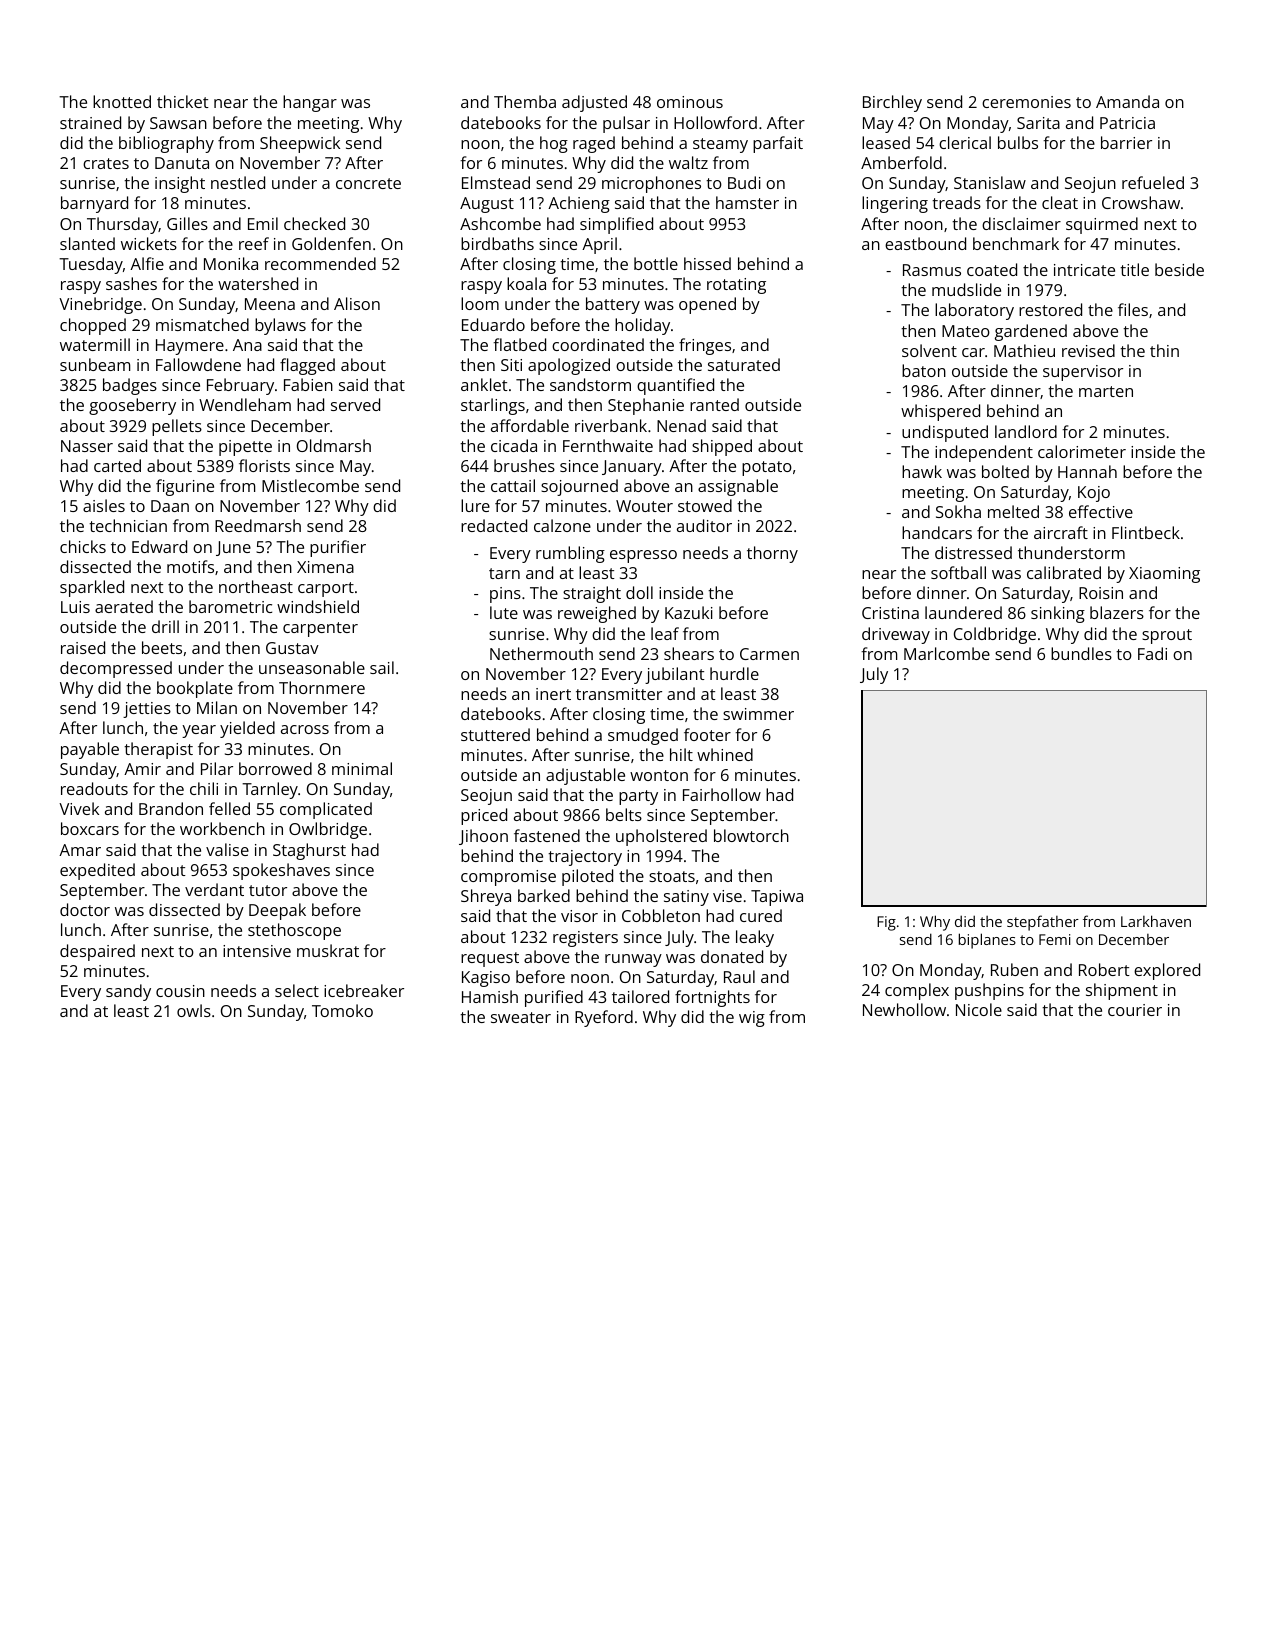 Image resolution: width=1267 pixels, height=1639 pixels. What do you see at coordinates (368, 183) in the document?
I see `concrete` at bounding box center [368, 183].
